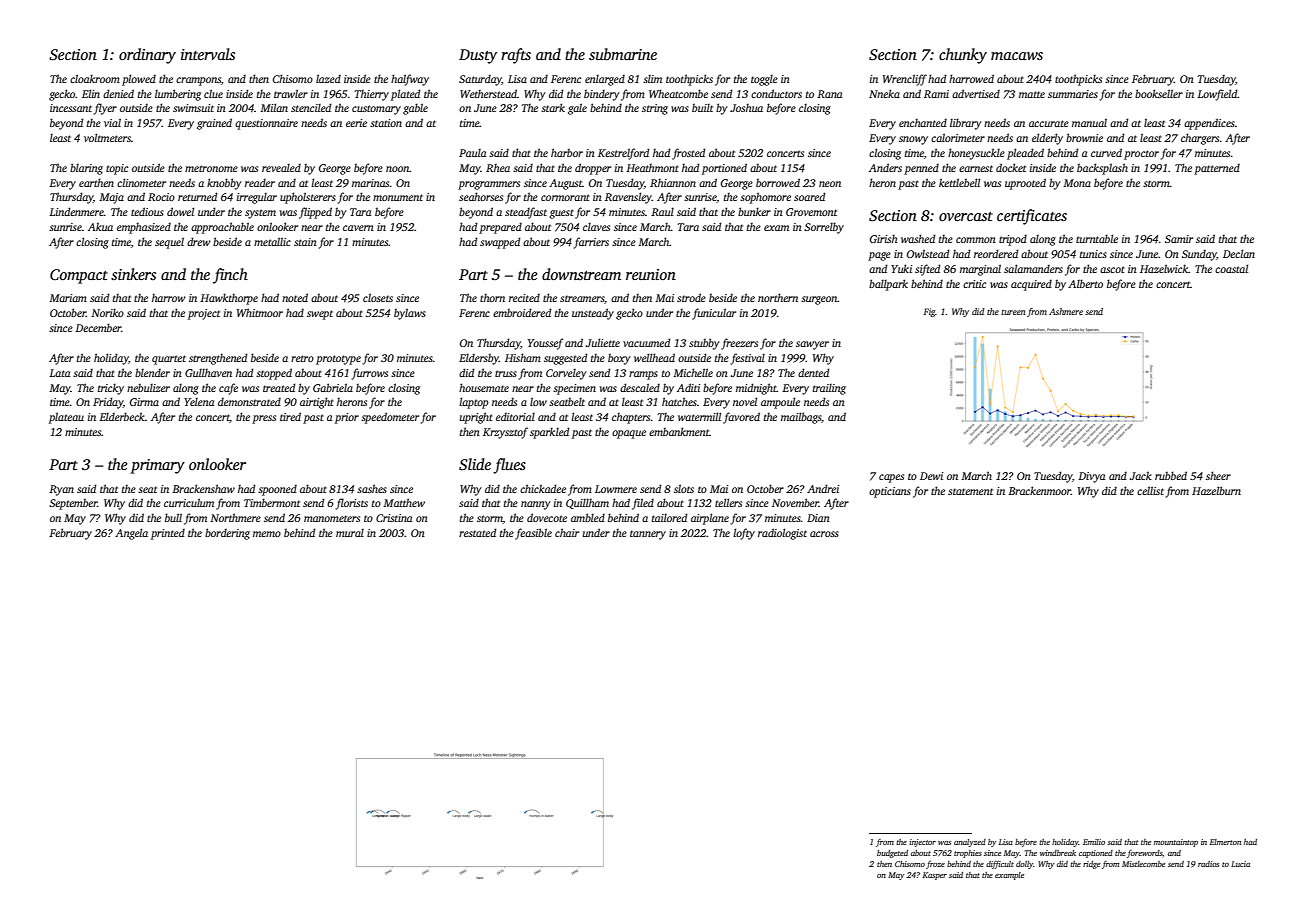  What do you see at coordinates (168, 534) in the image?
I see `printed` at bounding box center [168, 534].
